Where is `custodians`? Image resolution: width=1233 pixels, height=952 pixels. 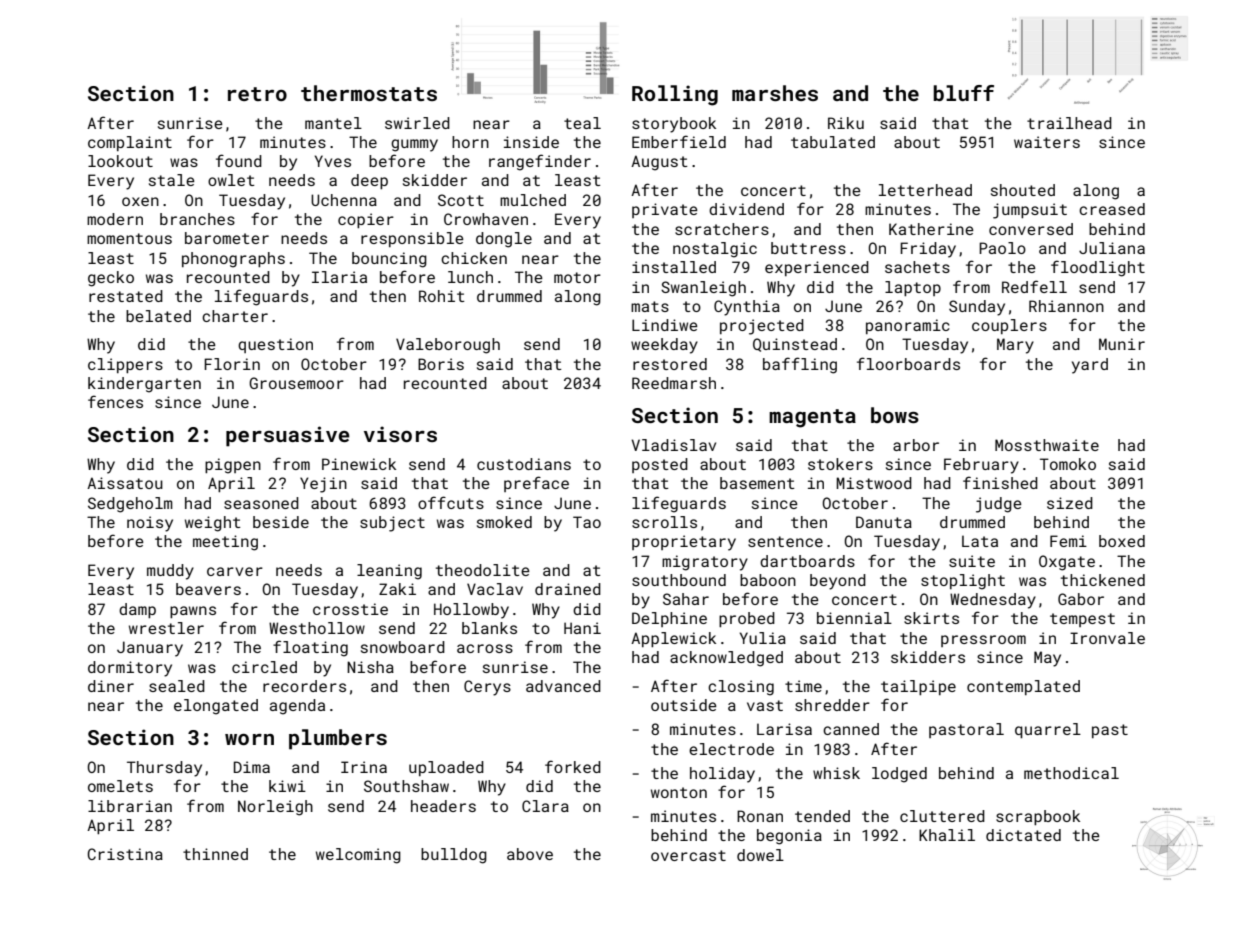 custodians is located at coordinates (524, 464).
